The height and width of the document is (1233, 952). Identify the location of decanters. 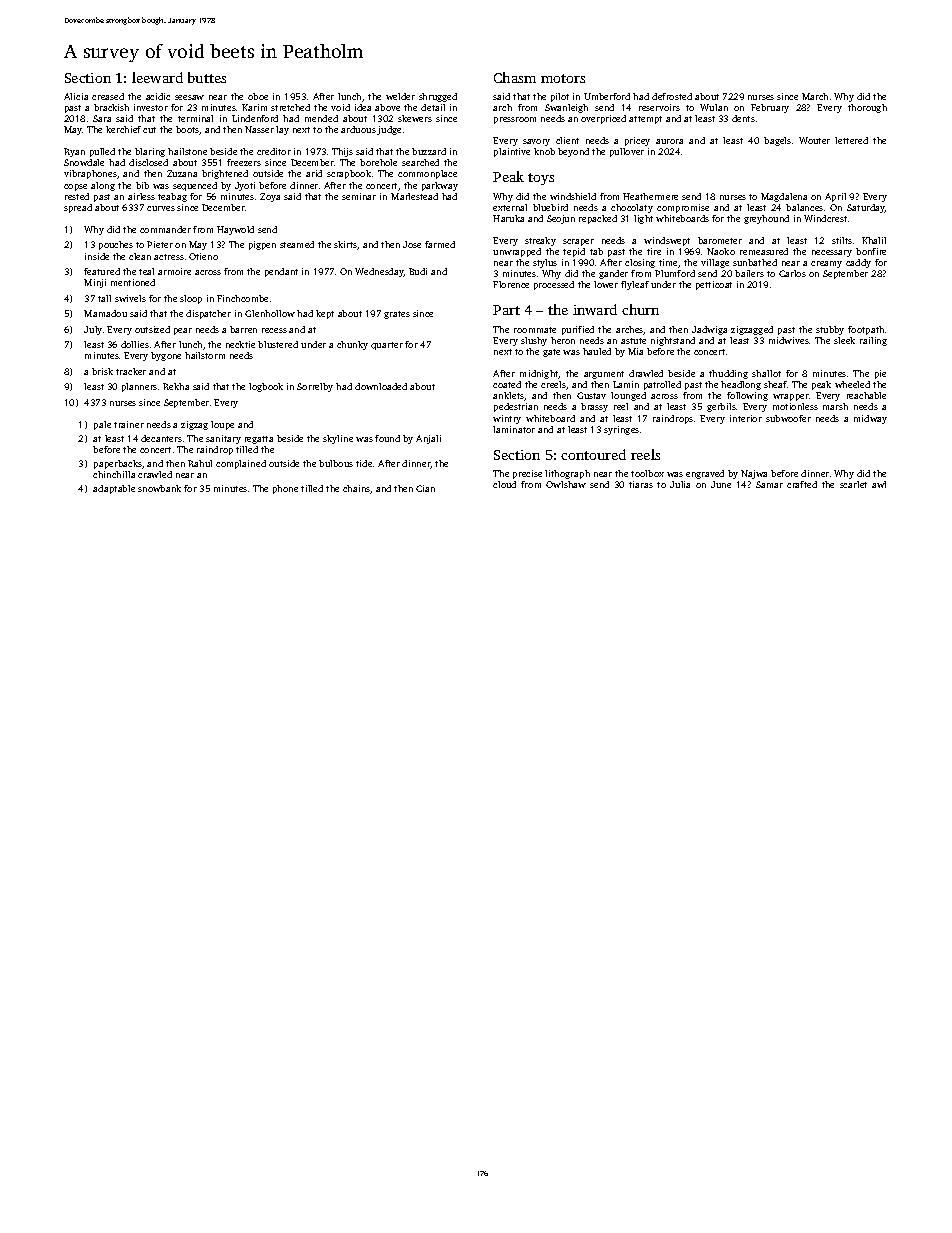
(161, 438).
